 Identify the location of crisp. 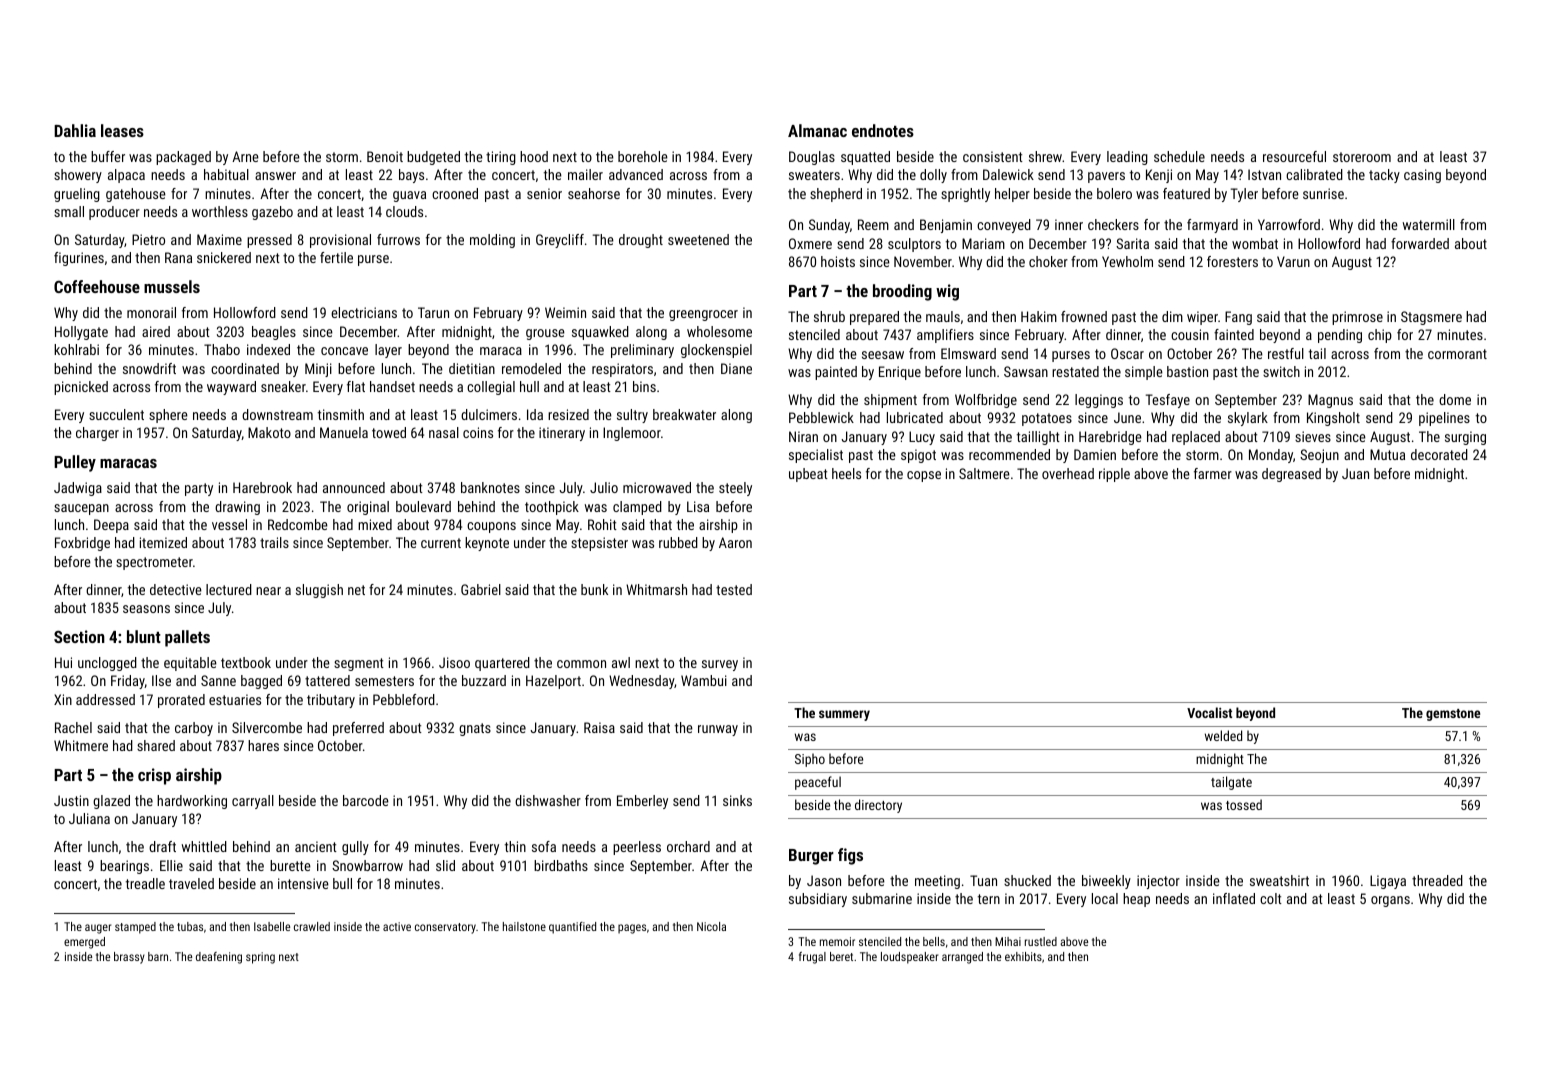
(154, 776).
